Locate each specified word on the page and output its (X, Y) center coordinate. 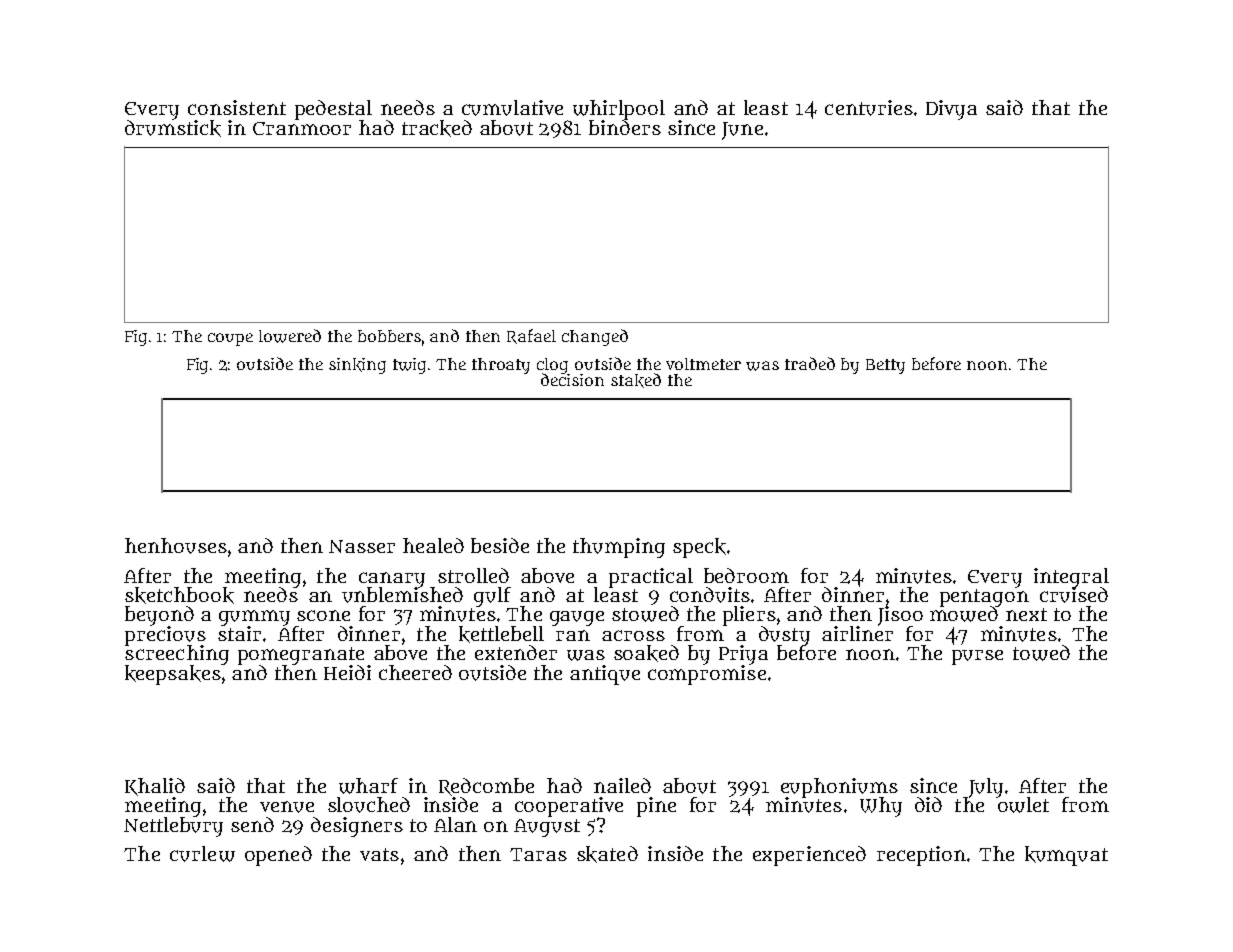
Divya (951, 110)
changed (595, 337)
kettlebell (501, 634)
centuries (869, 108)
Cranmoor (302, 128)
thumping (619, 548)
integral (1071, 577)
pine (656, 807)
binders (625, 127)
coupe (230, 339)
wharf (368, 786)
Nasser (362, 546)
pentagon (984, 598)
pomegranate (301, 656)
